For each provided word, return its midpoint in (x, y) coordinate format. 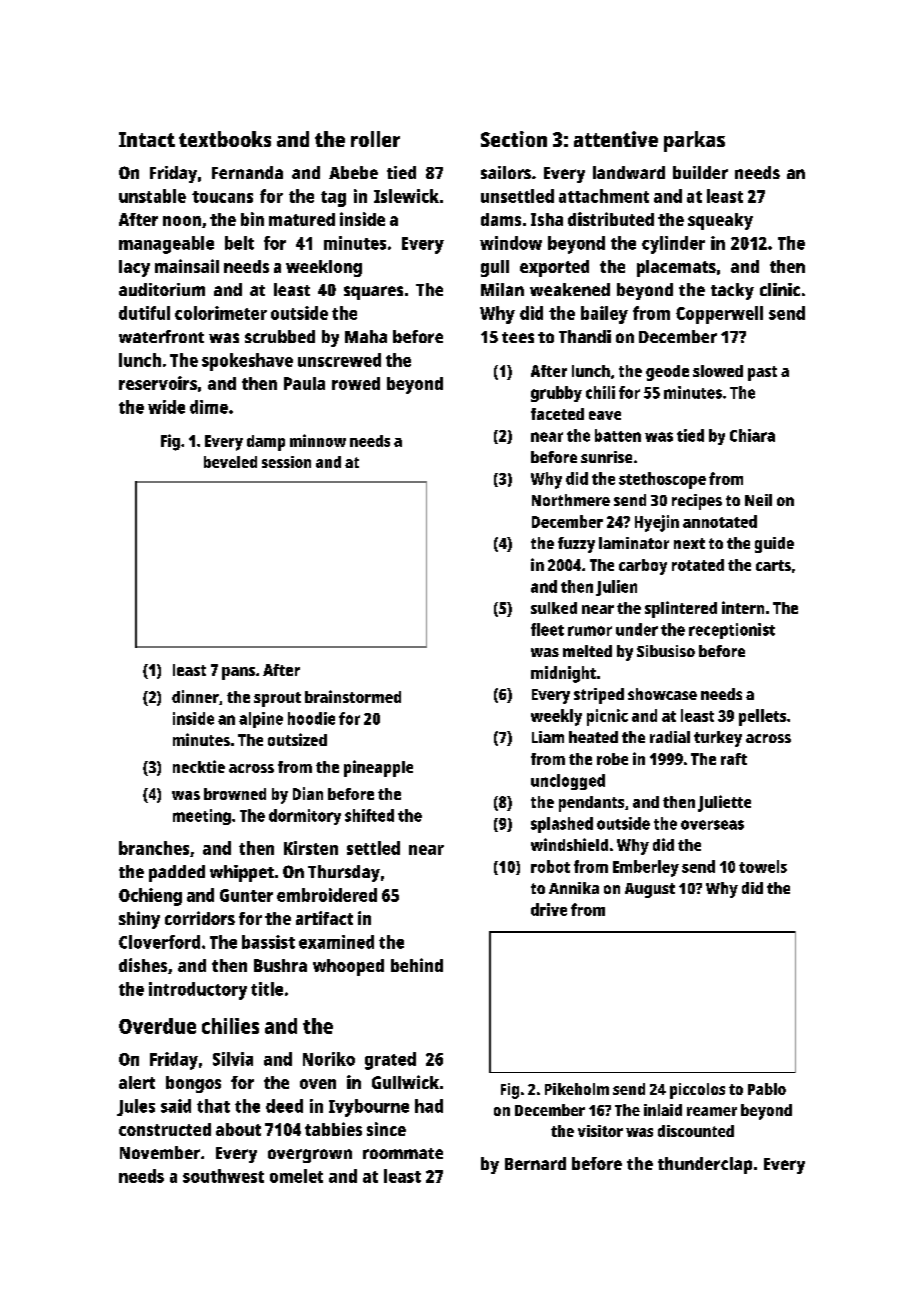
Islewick (406, 196)
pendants (591, 804)
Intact (147, 139)
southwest (223, 1176)
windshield (569, 844)
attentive (616, 139)
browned (235, 794)
